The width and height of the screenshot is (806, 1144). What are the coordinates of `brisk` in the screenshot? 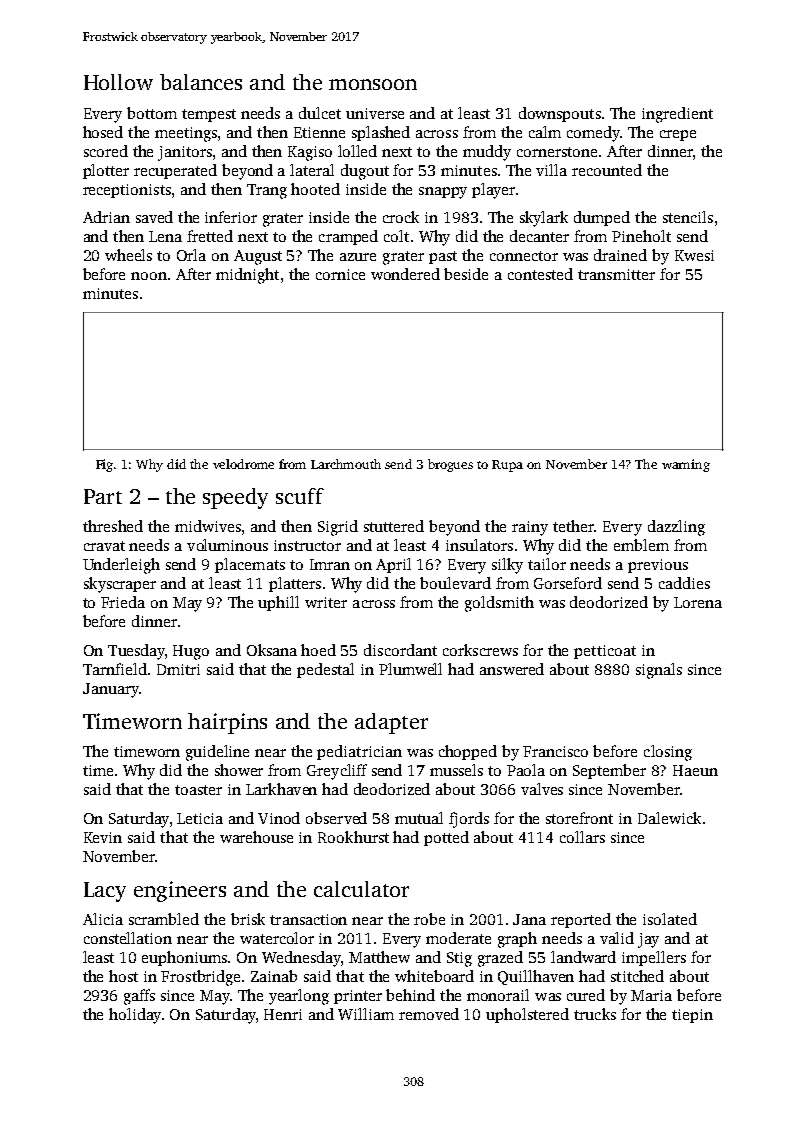 It's located at (248, 919).
